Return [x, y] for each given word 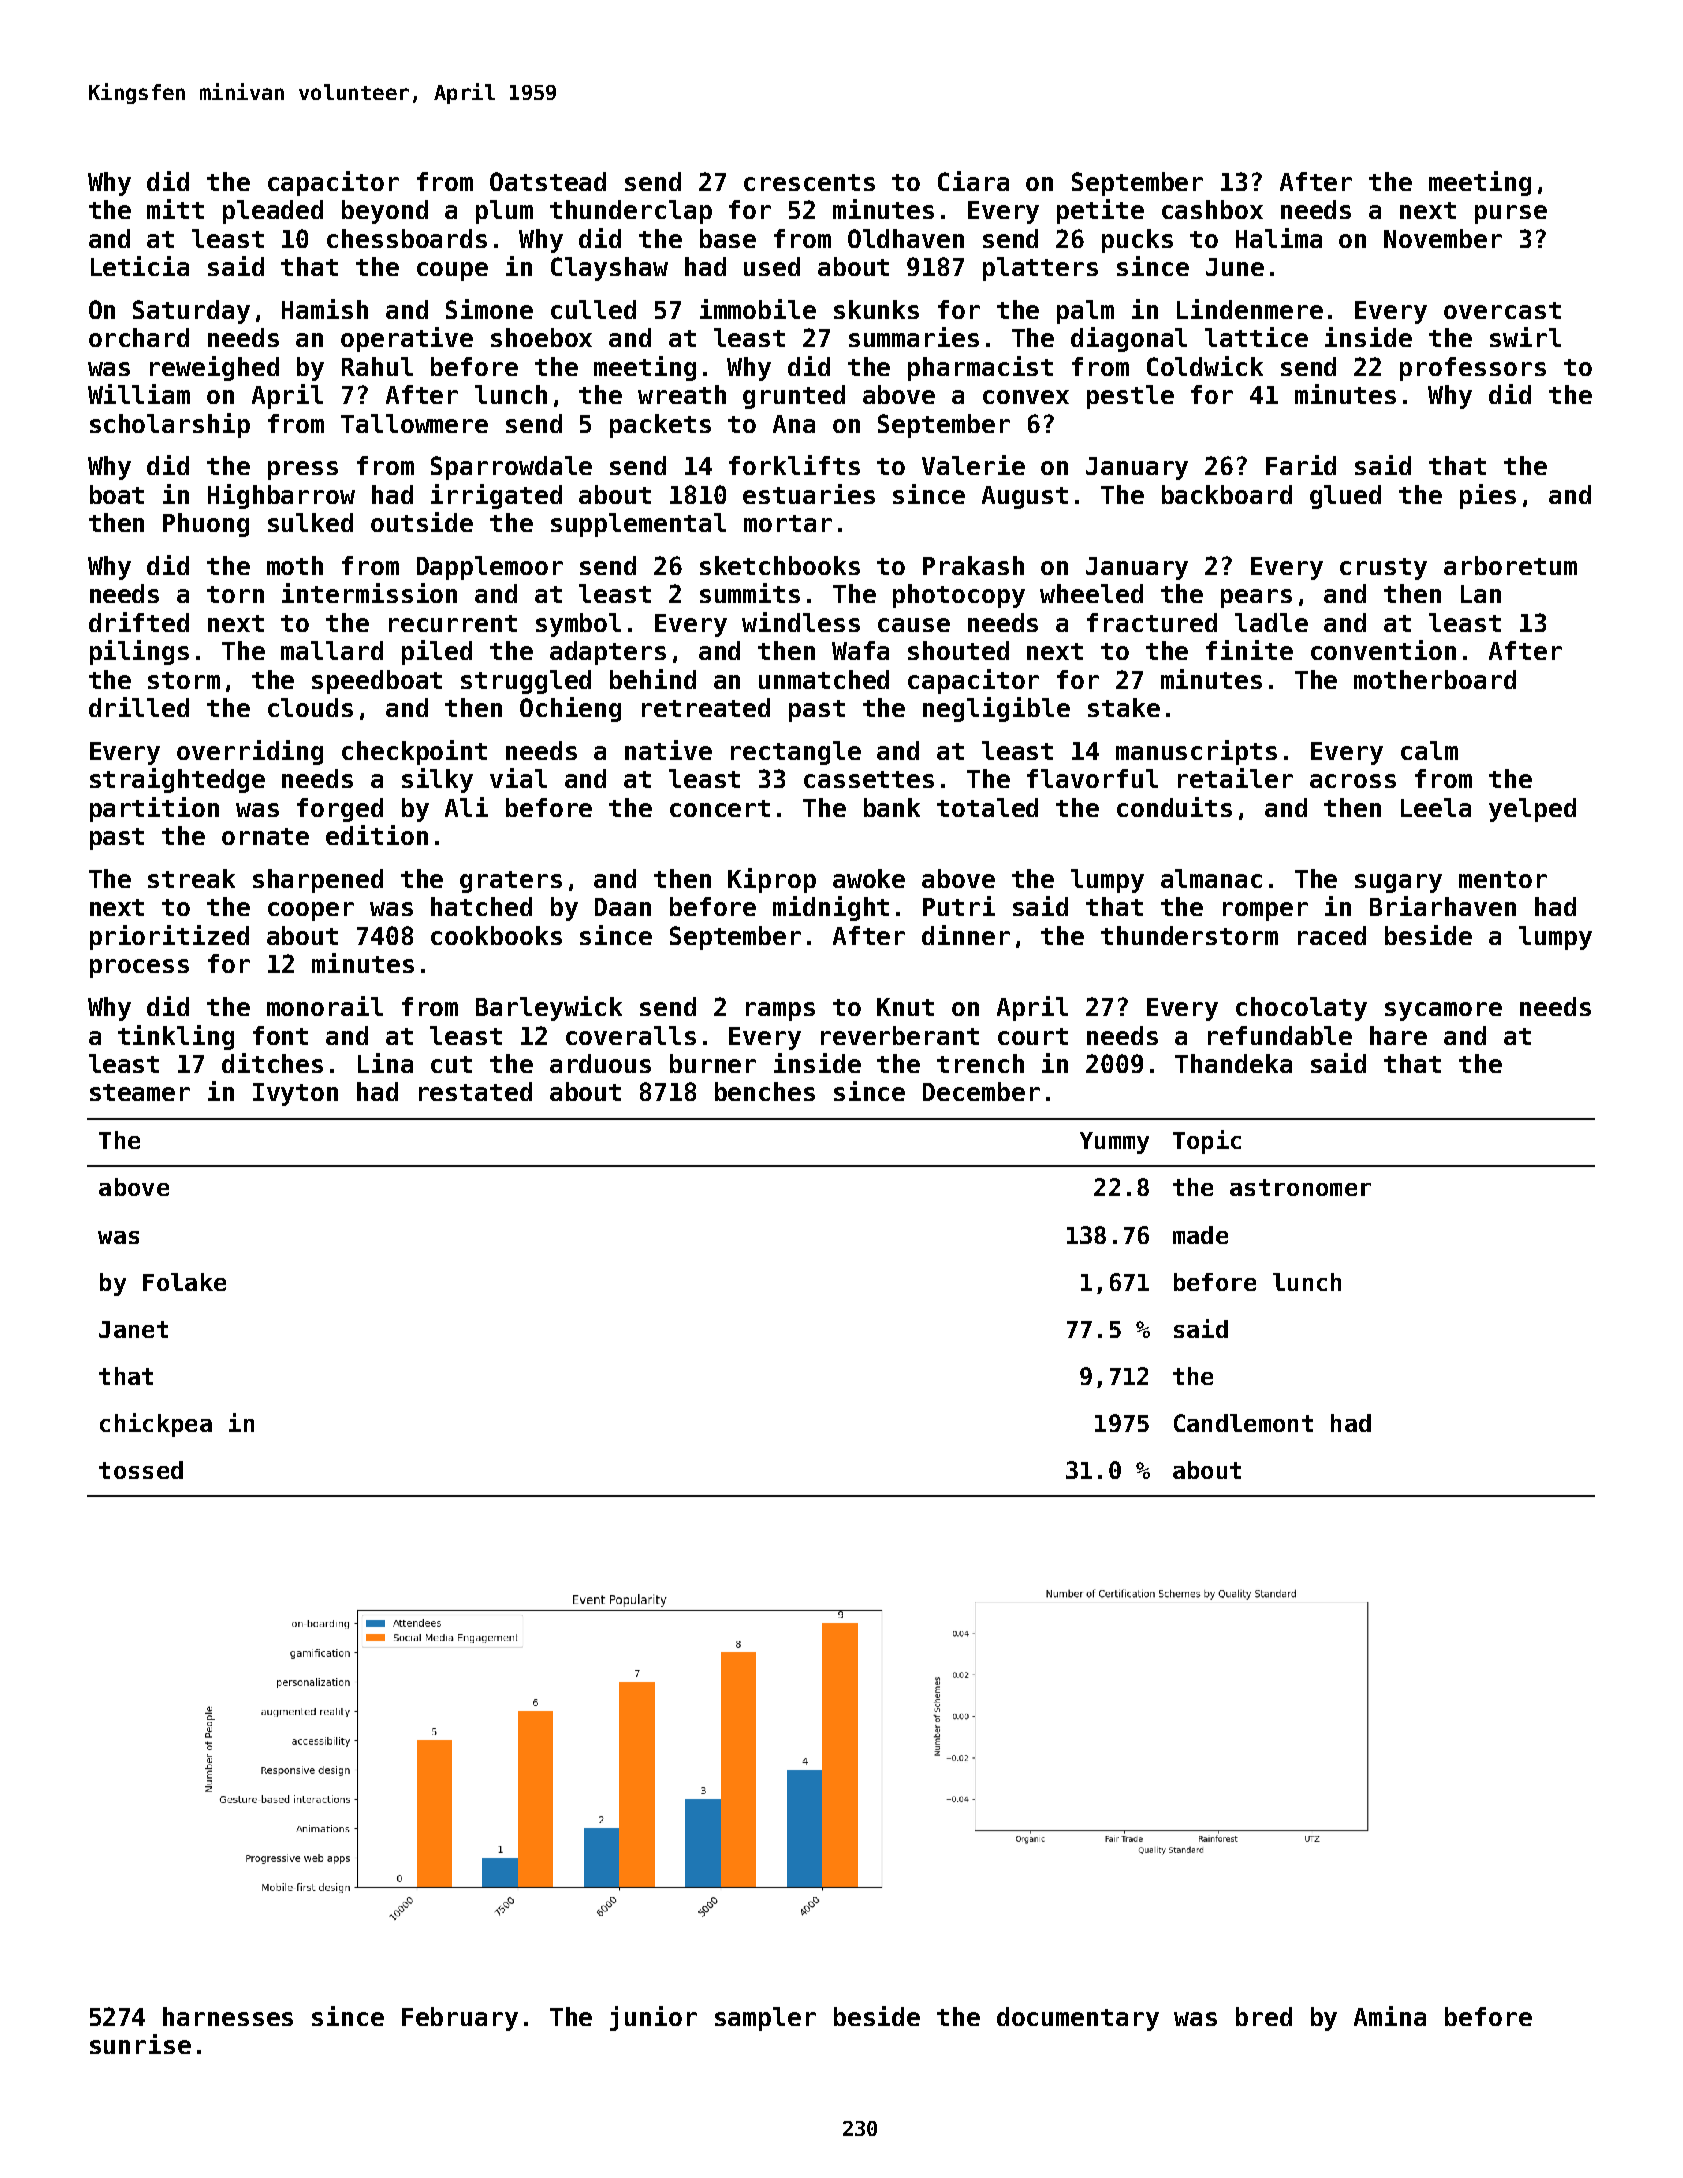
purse [1511, 214]
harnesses [228, 2016]
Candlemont [1243, 1423]
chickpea [156, 1425]
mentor [1503, 879]
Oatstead [548, 181]
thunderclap [631, 212]
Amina [1390, 2016]
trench [980, 1063]
